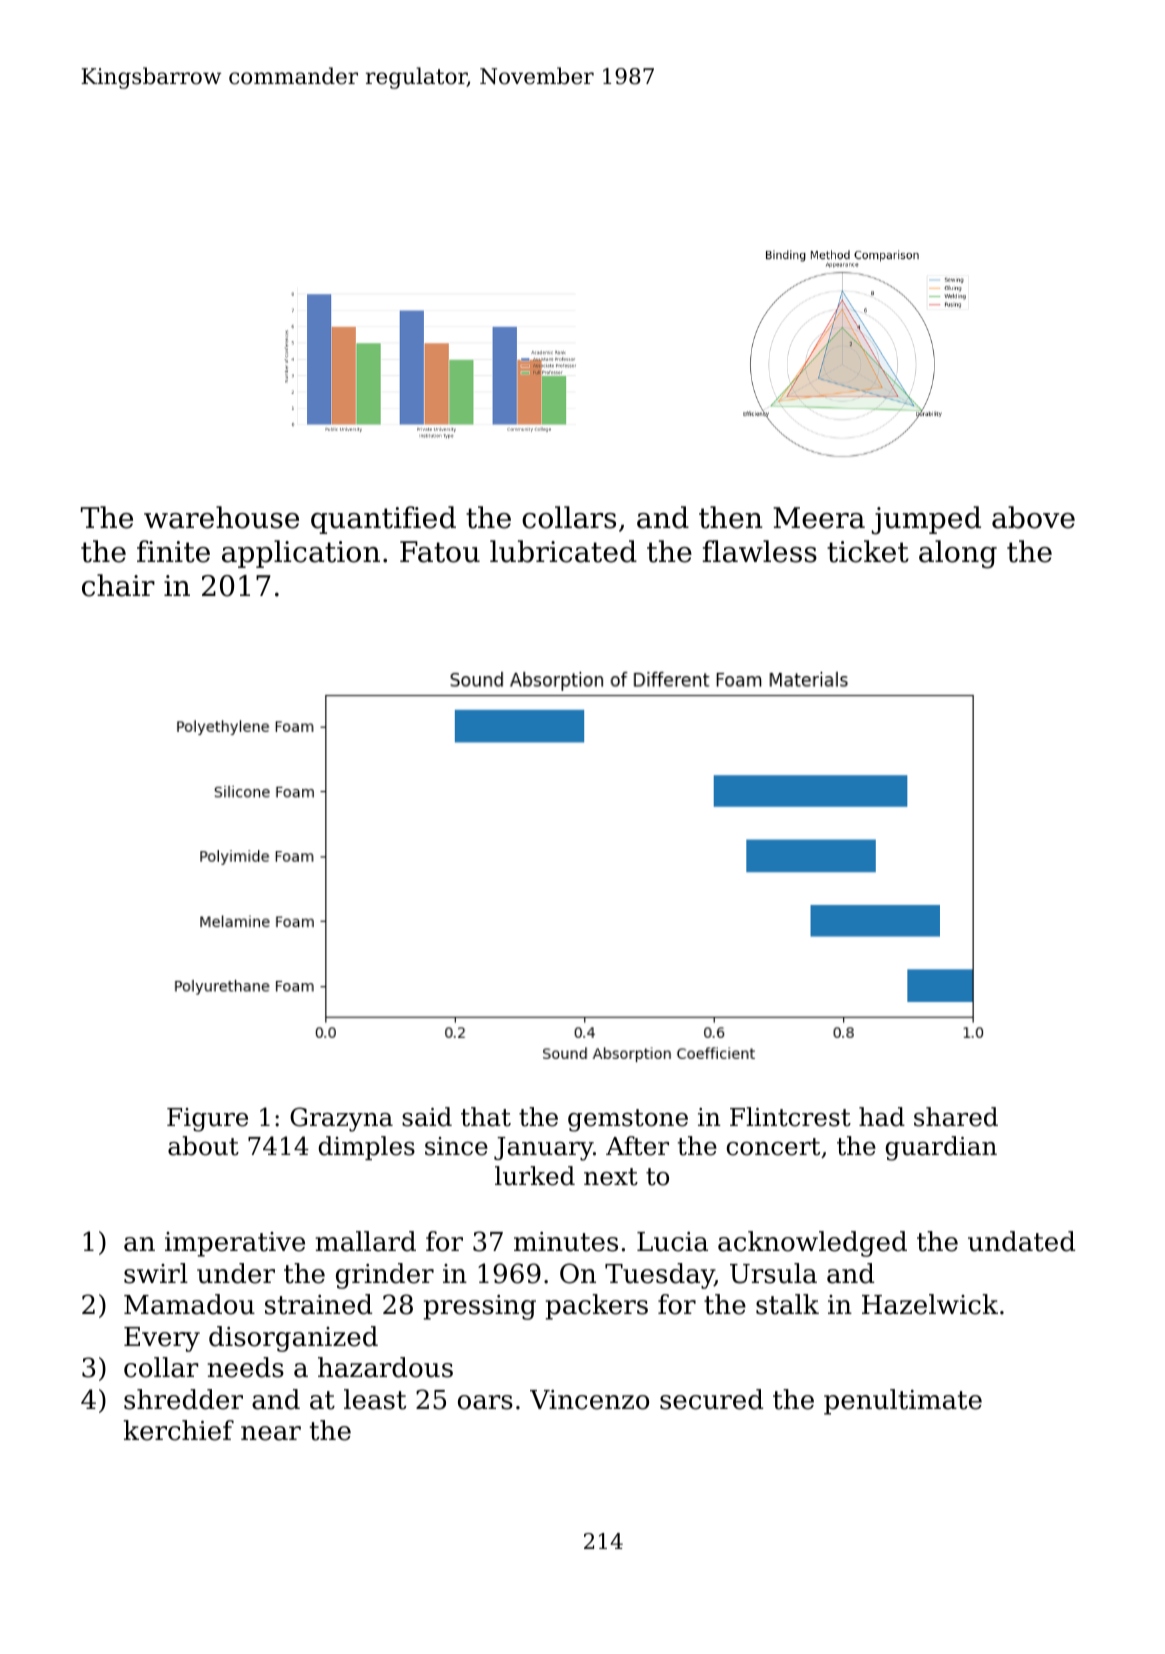 The image size is (1165, 1654). What do you see at coordinates (207, 1120) in the image?
I see `Figure` at bounding box center [207, 1120].
